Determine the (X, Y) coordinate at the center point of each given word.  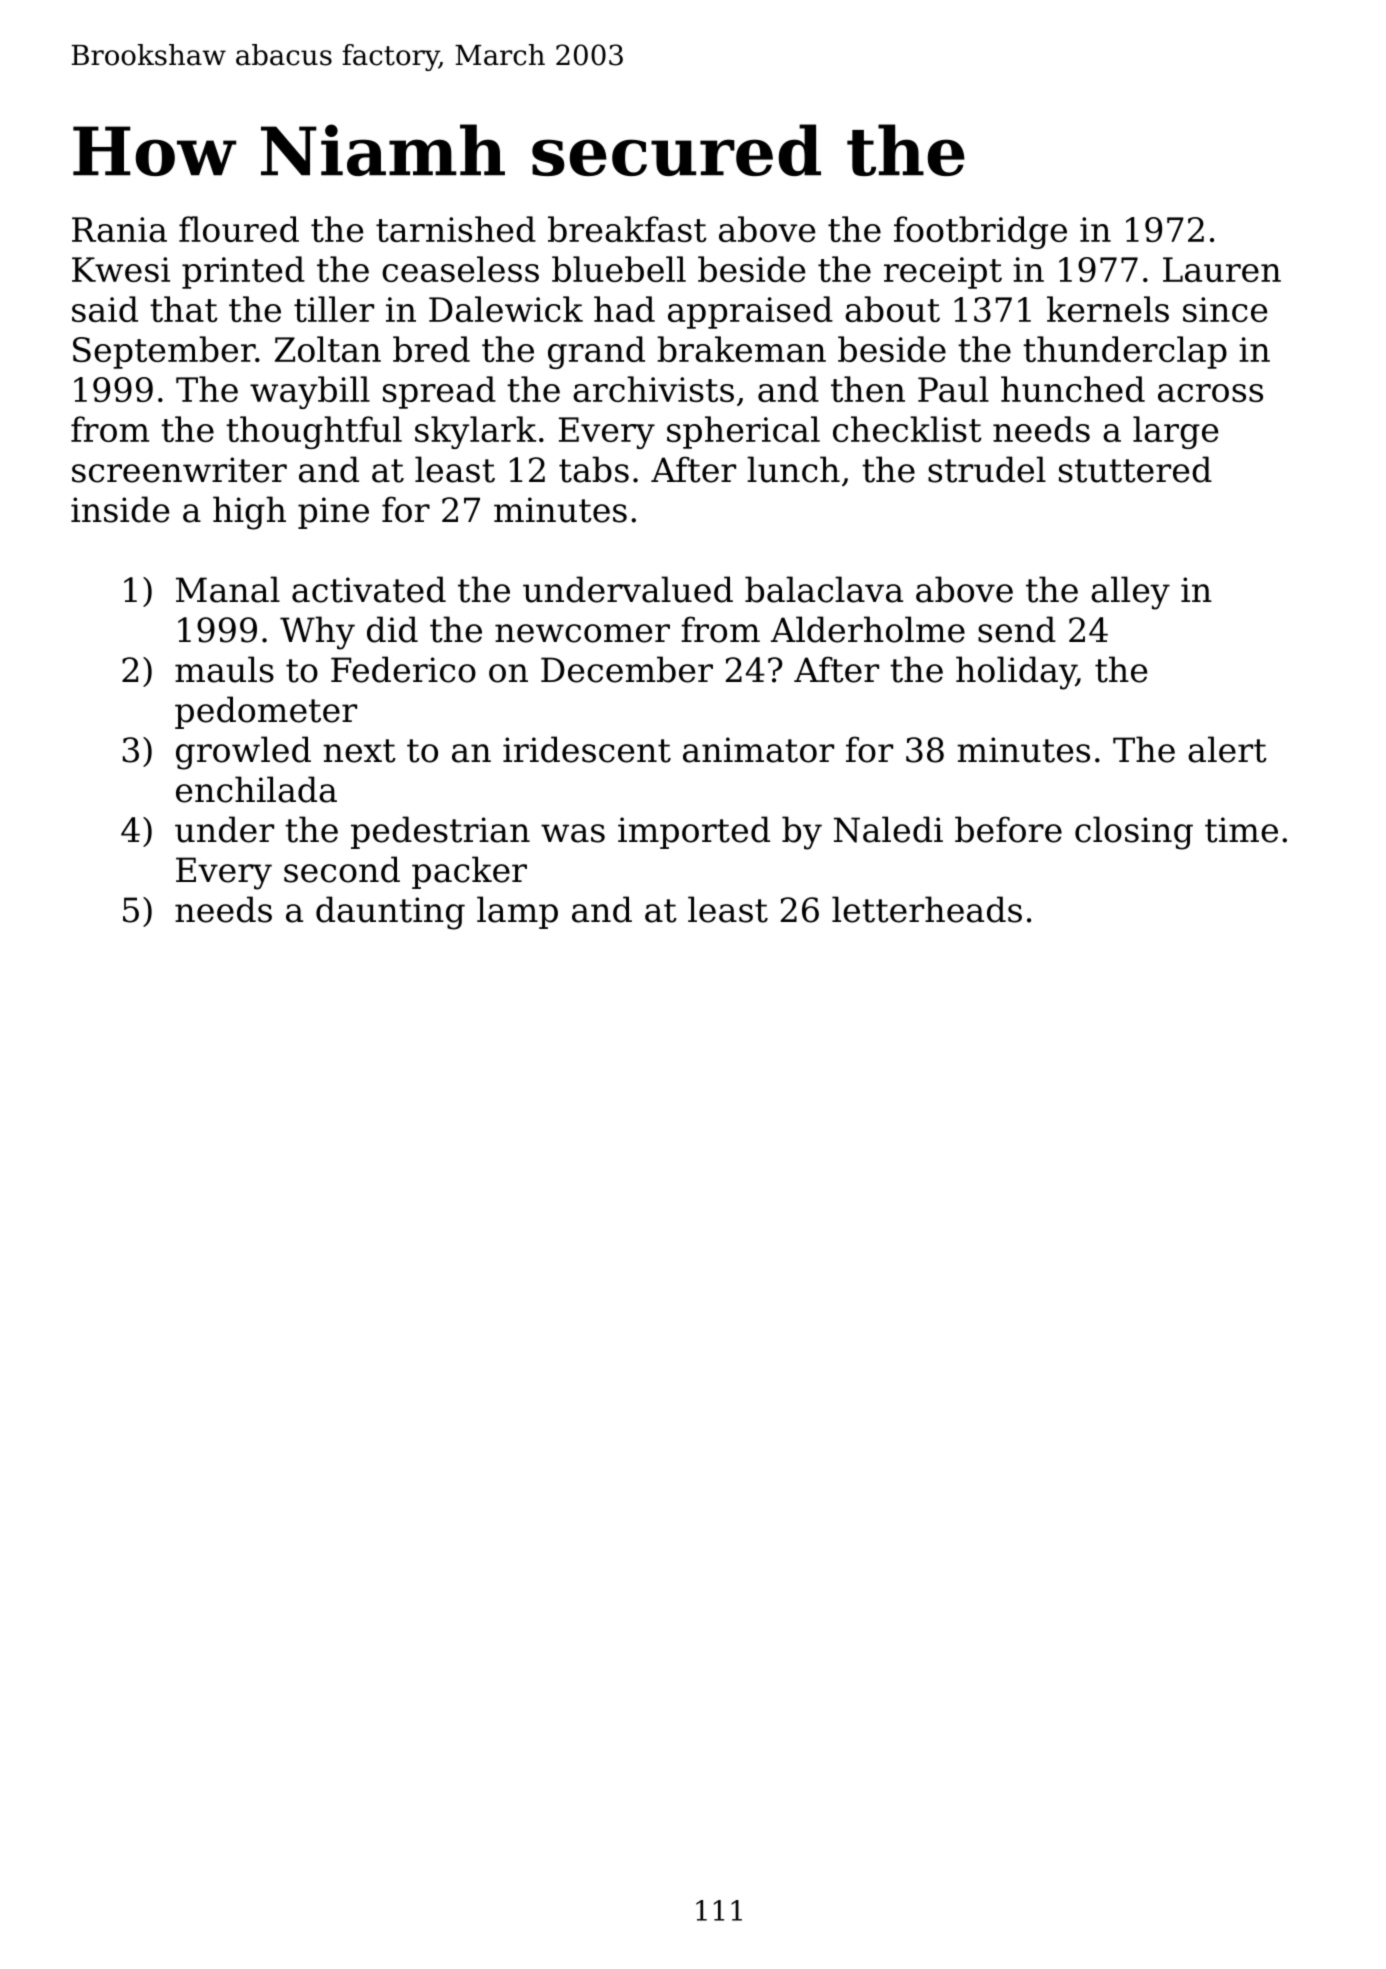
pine (333, 513)
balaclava (824, 589)
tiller (334, 309)
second (342, 869)
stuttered (1135, 469)
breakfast (627, 229)
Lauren (1222, 269)
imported (694, 832)
